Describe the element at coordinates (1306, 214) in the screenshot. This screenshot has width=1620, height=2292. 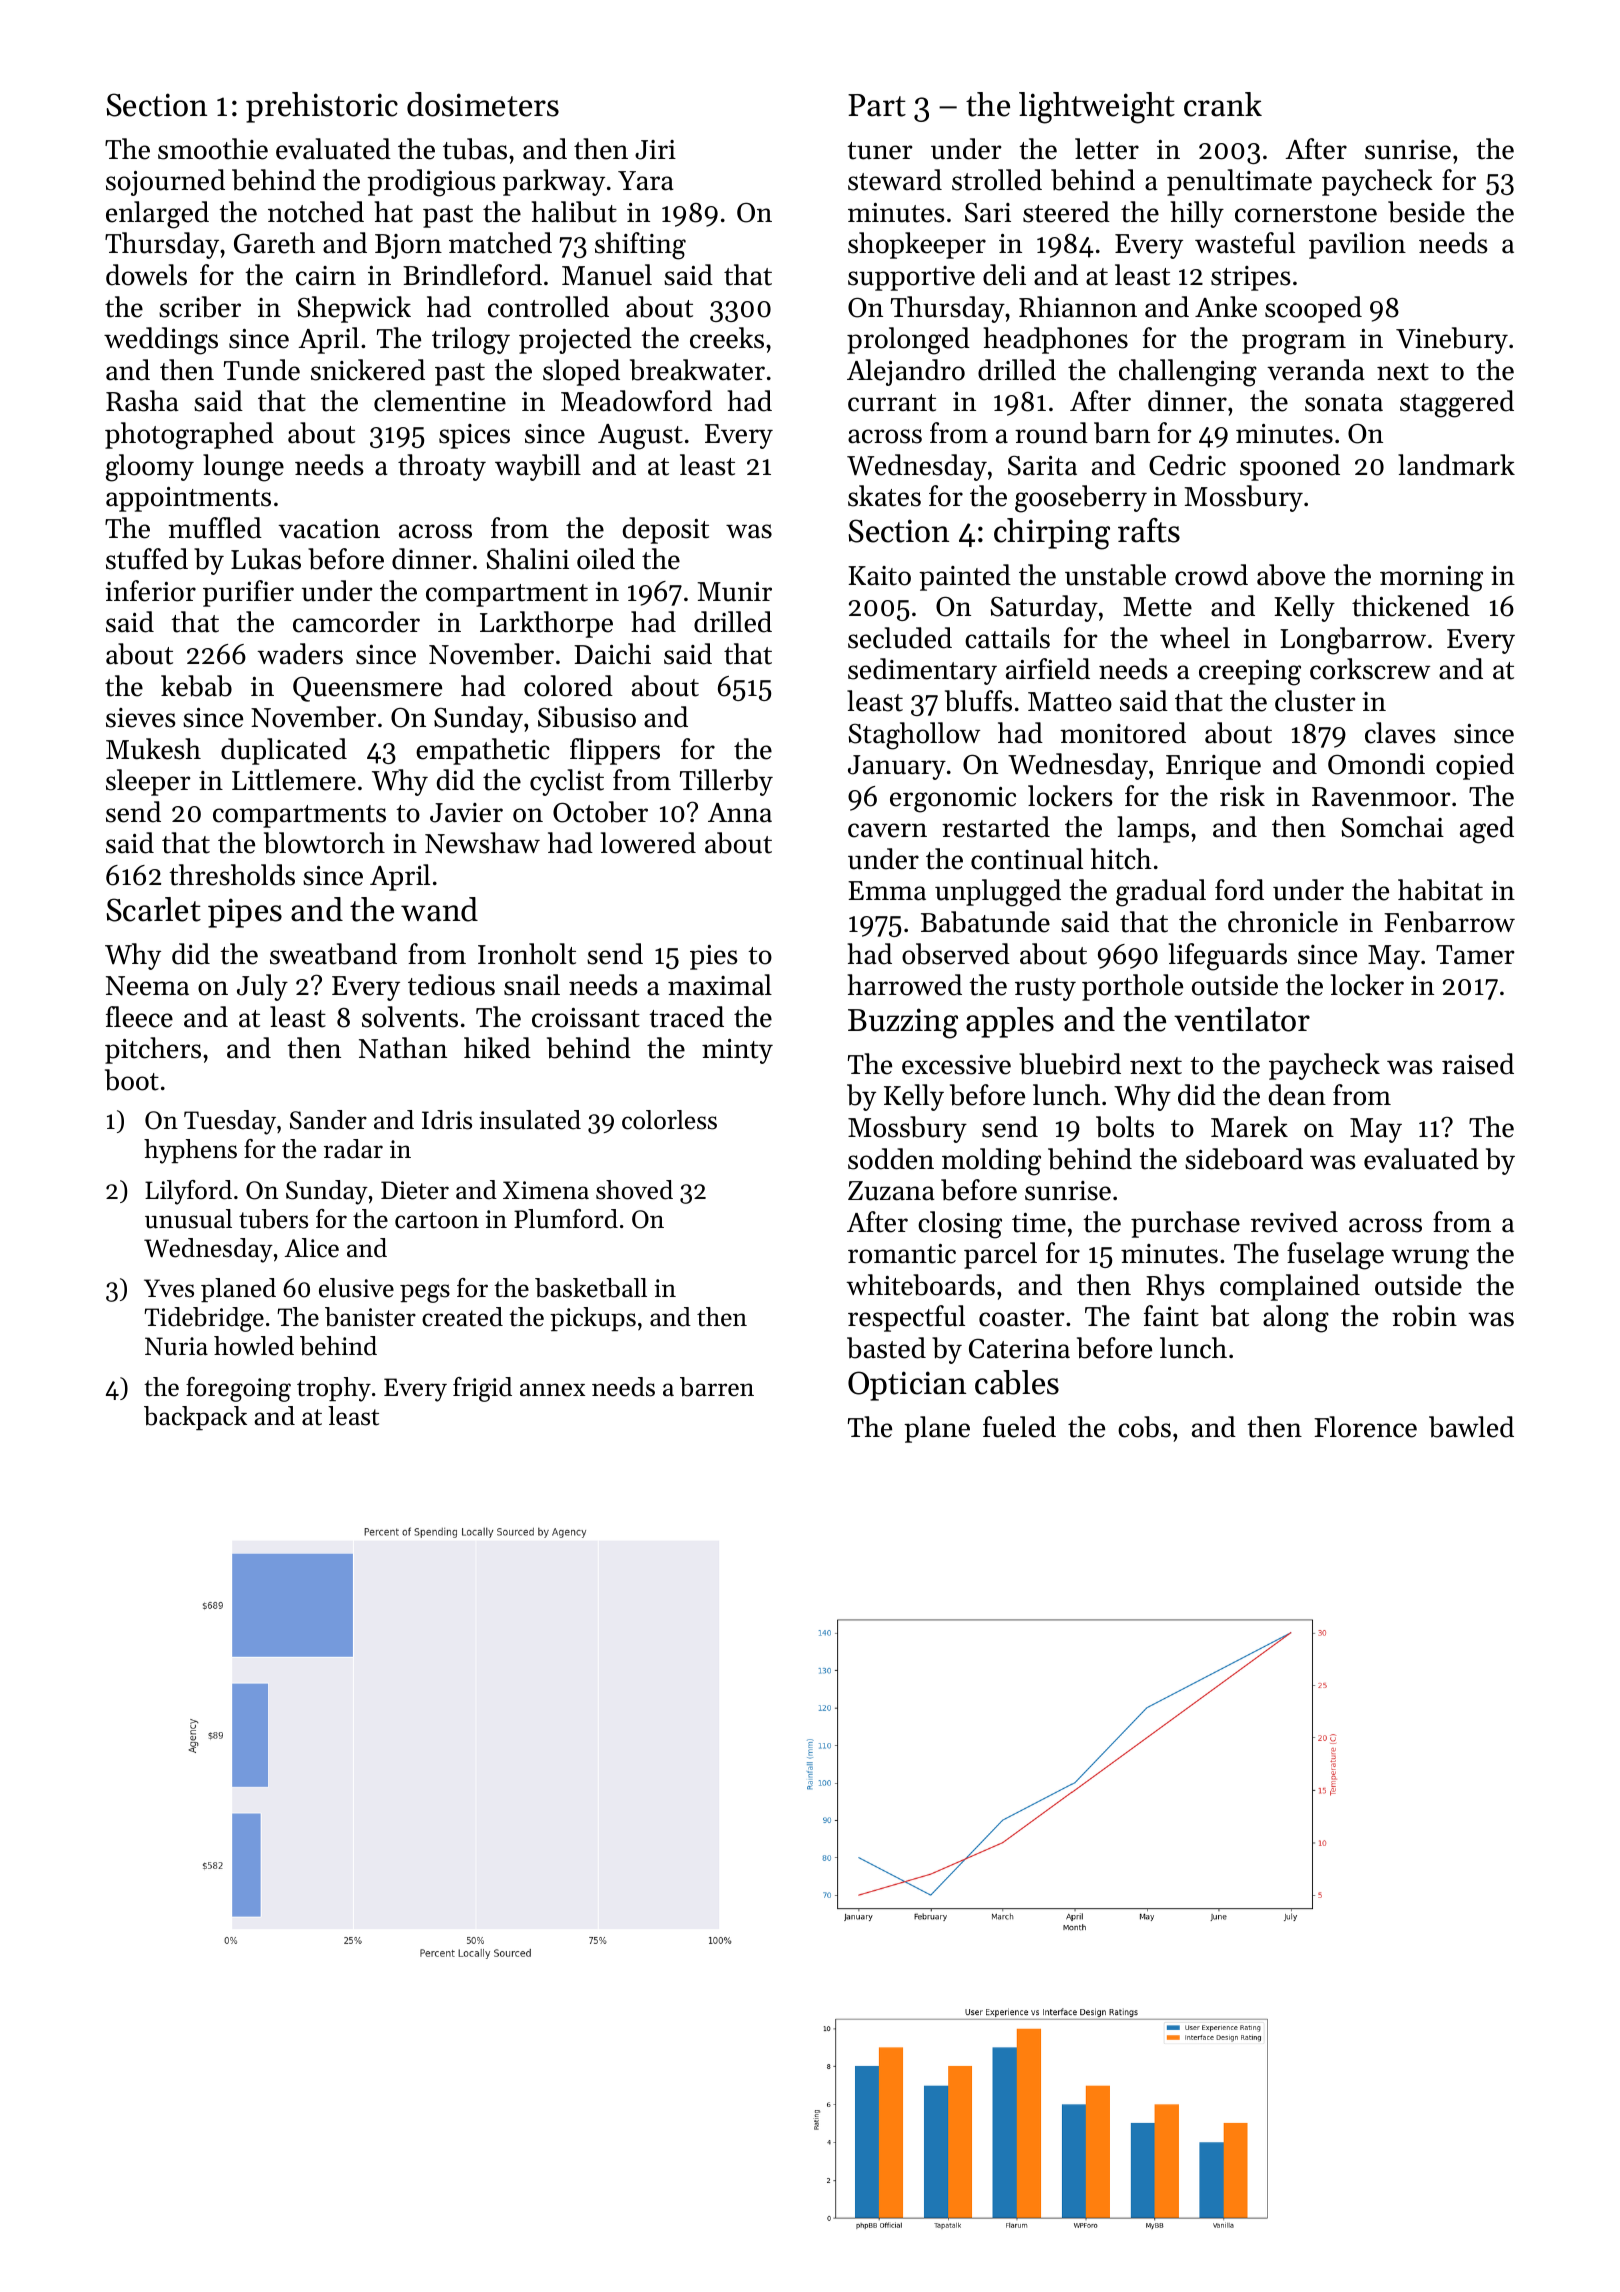
I see `cornerstone` at that location.
